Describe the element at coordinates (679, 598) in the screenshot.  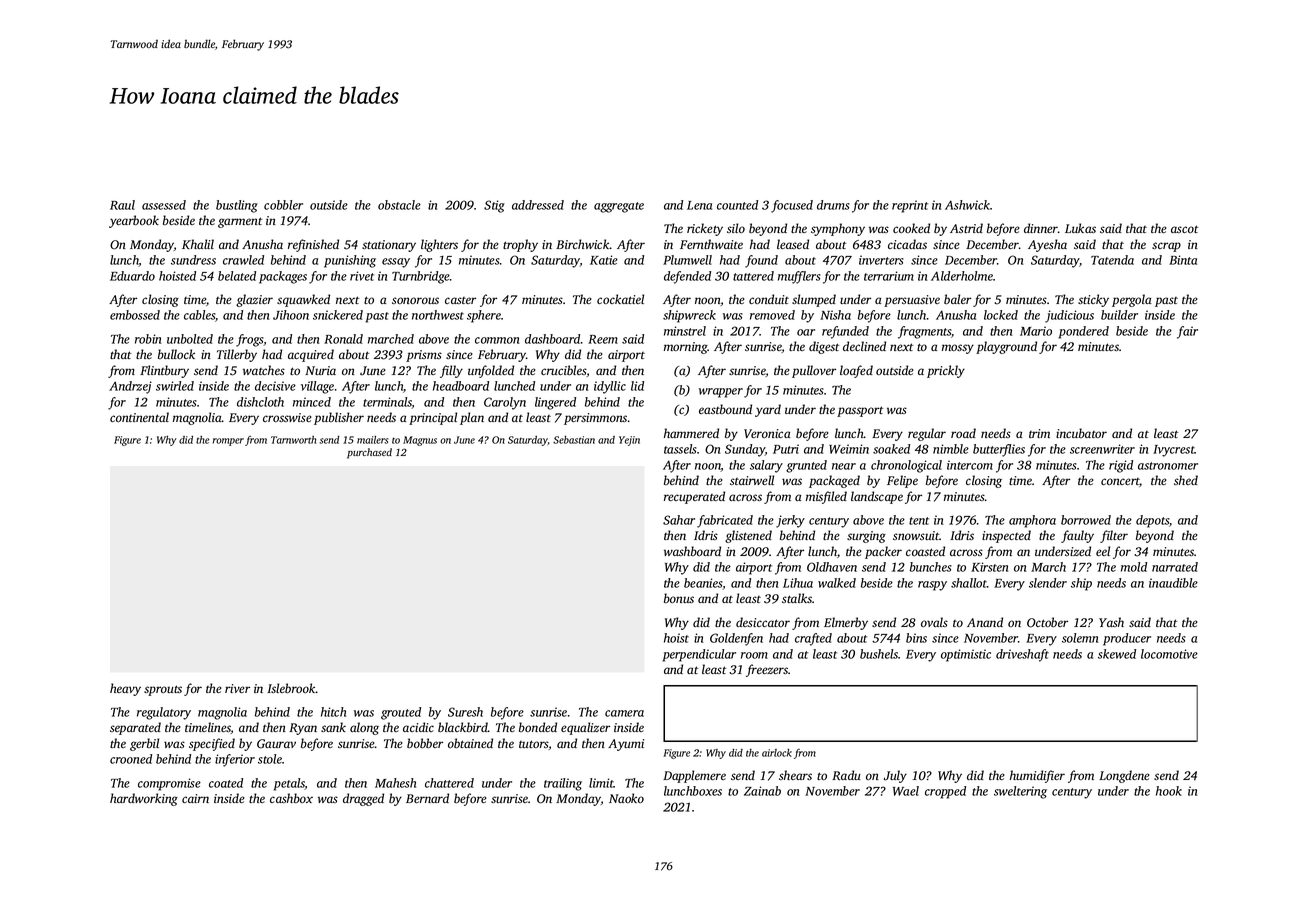
I see `bonus` at that location.
